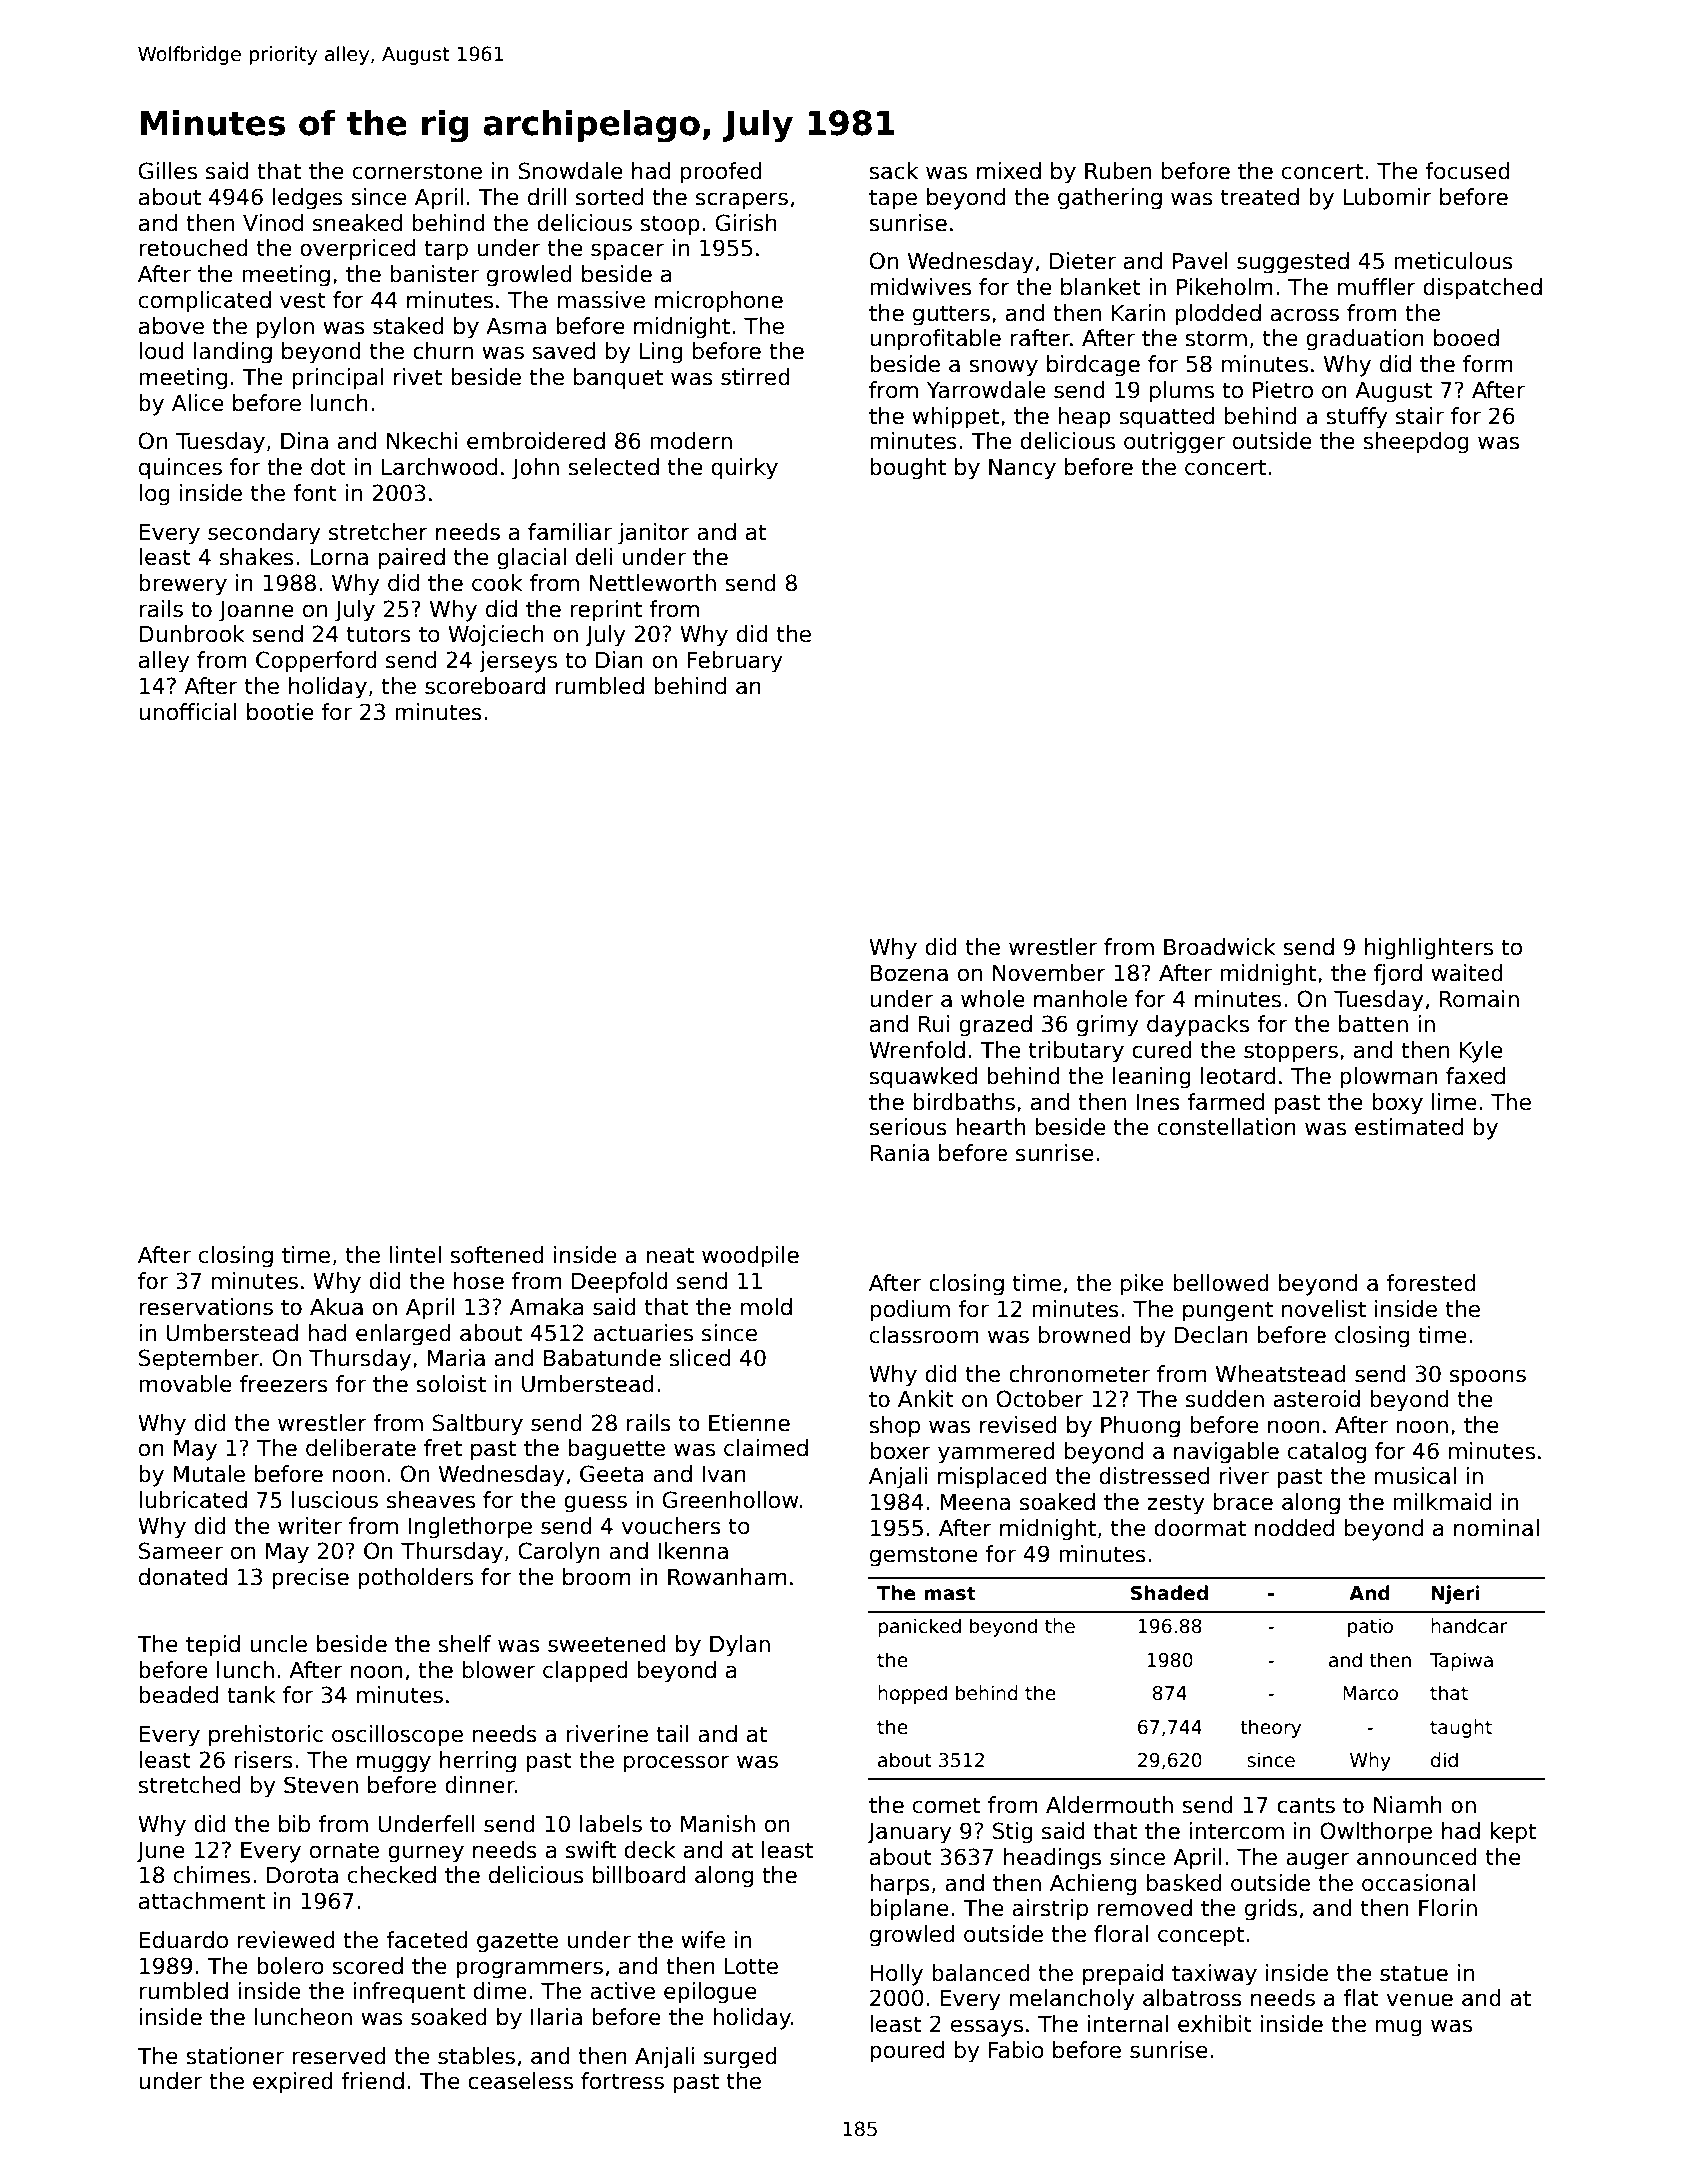 This screenshot has width=1683, height=2178. Describe the element at coordinates (426, 1854) in the screenshot. I see `gurney` at that location.
